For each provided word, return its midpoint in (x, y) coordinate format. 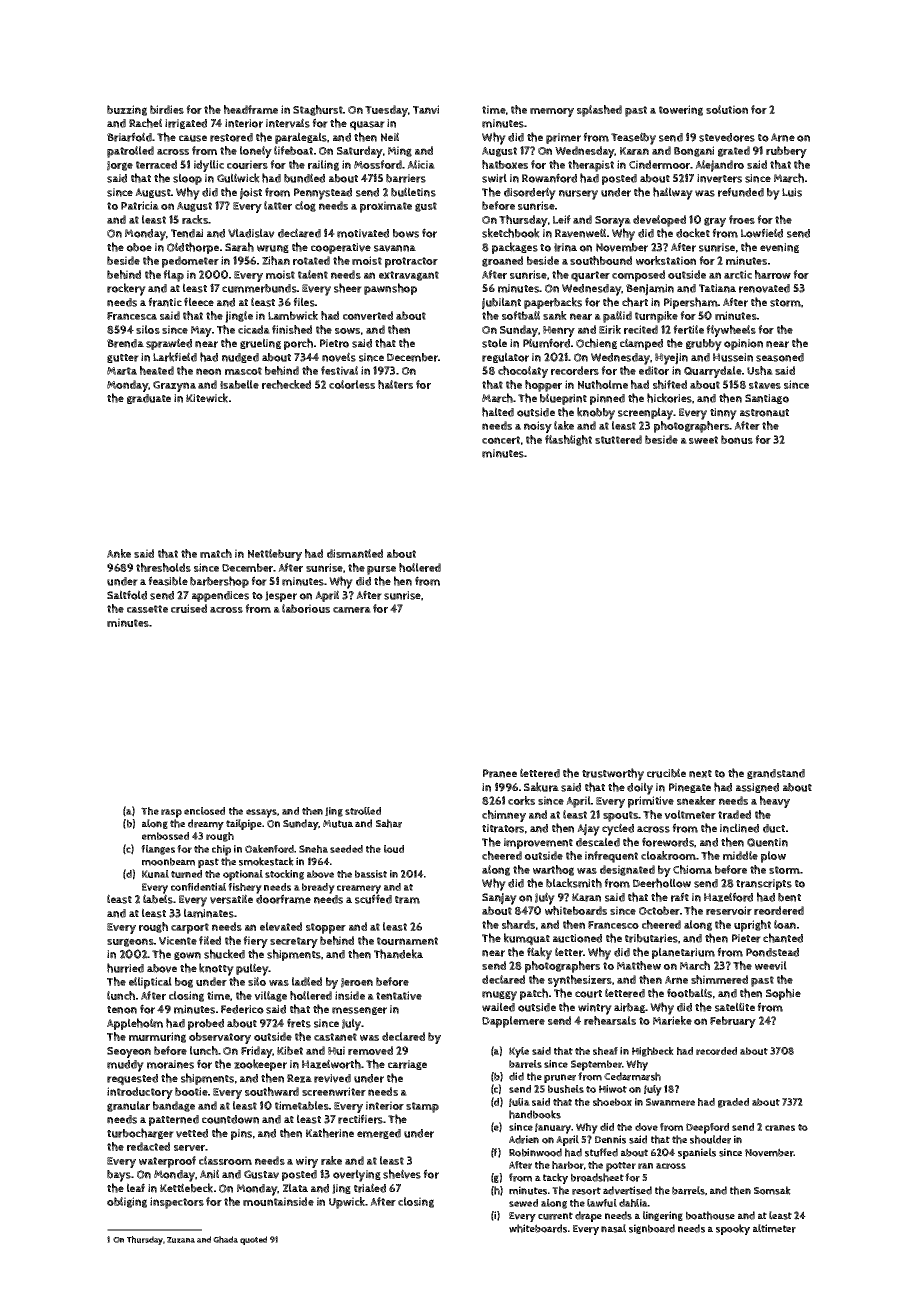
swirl (494, 178)
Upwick (347, 1203)
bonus (737, 439)
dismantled (355, 553)
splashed (599, 111)
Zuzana (181, 1240)
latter (278, 205)
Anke (119, 553)
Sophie (783, 994)
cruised (189, 608)
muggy (499, 996)
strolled (363, 811)
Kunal (155, 874)
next (700, 774)
